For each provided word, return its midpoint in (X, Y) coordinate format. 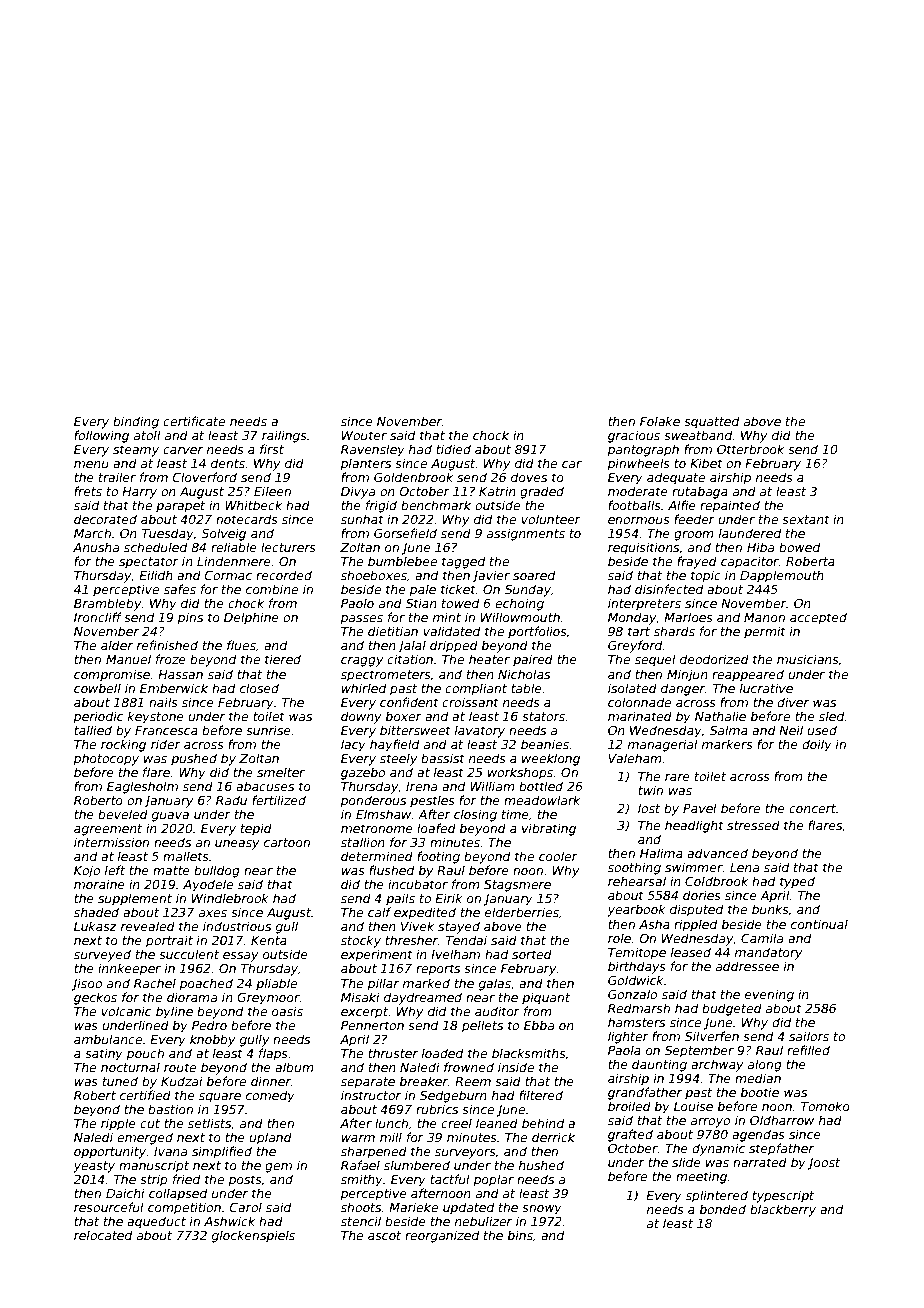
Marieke (413, 1207)
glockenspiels (253, 1236)
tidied (453, 449)
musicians (808, 659)
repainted (730, 506)
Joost (824, 1164)
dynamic (718, 1149)
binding (136, 422)
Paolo (357, 603)
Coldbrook (716, 881)
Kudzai (181, 1081)
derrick (553, 1137)
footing (438, 857)
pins (190, 618)
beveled (123, 814)
